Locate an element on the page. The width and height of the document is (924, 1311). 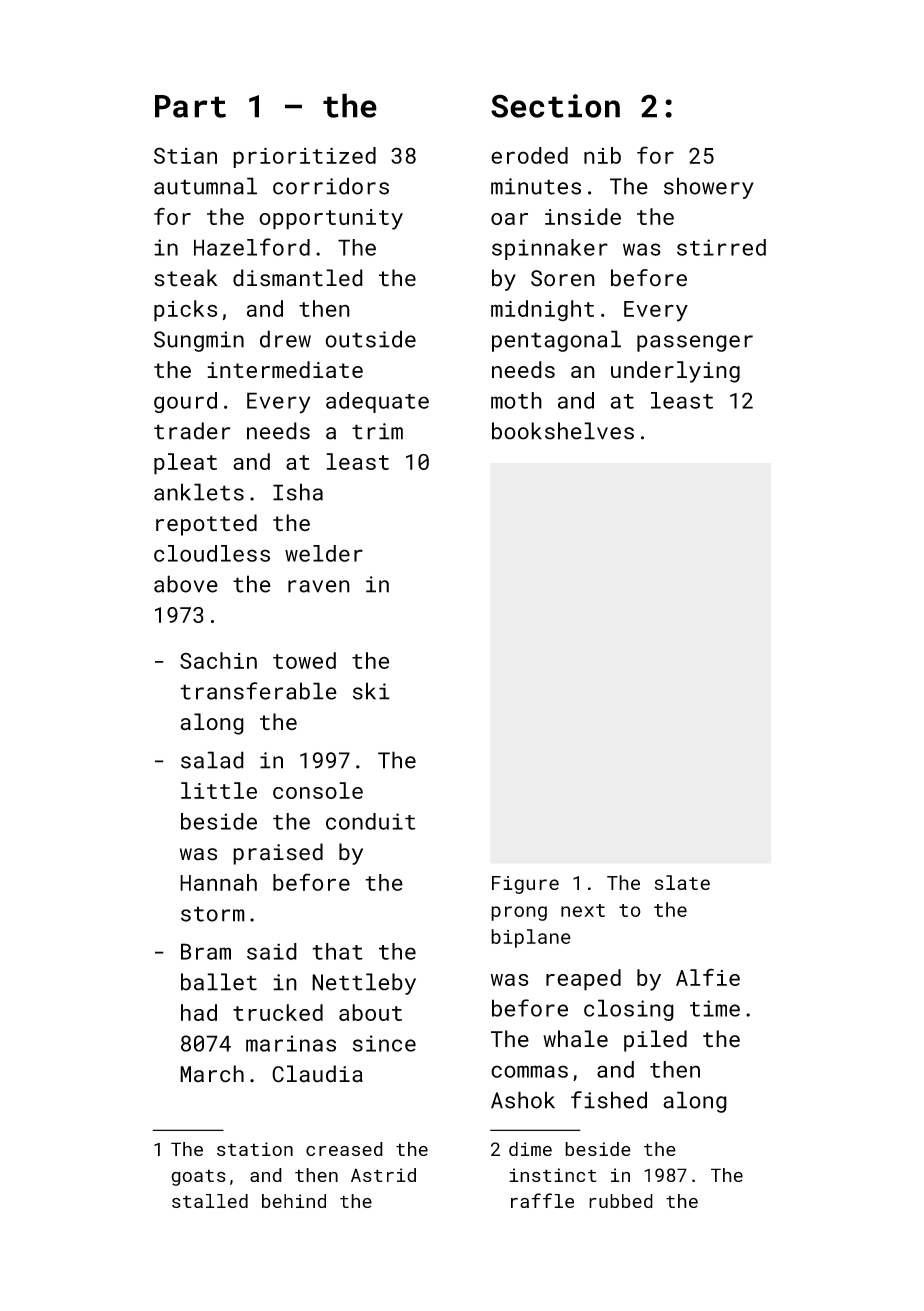
Section is located at coordinates (555, 106).
